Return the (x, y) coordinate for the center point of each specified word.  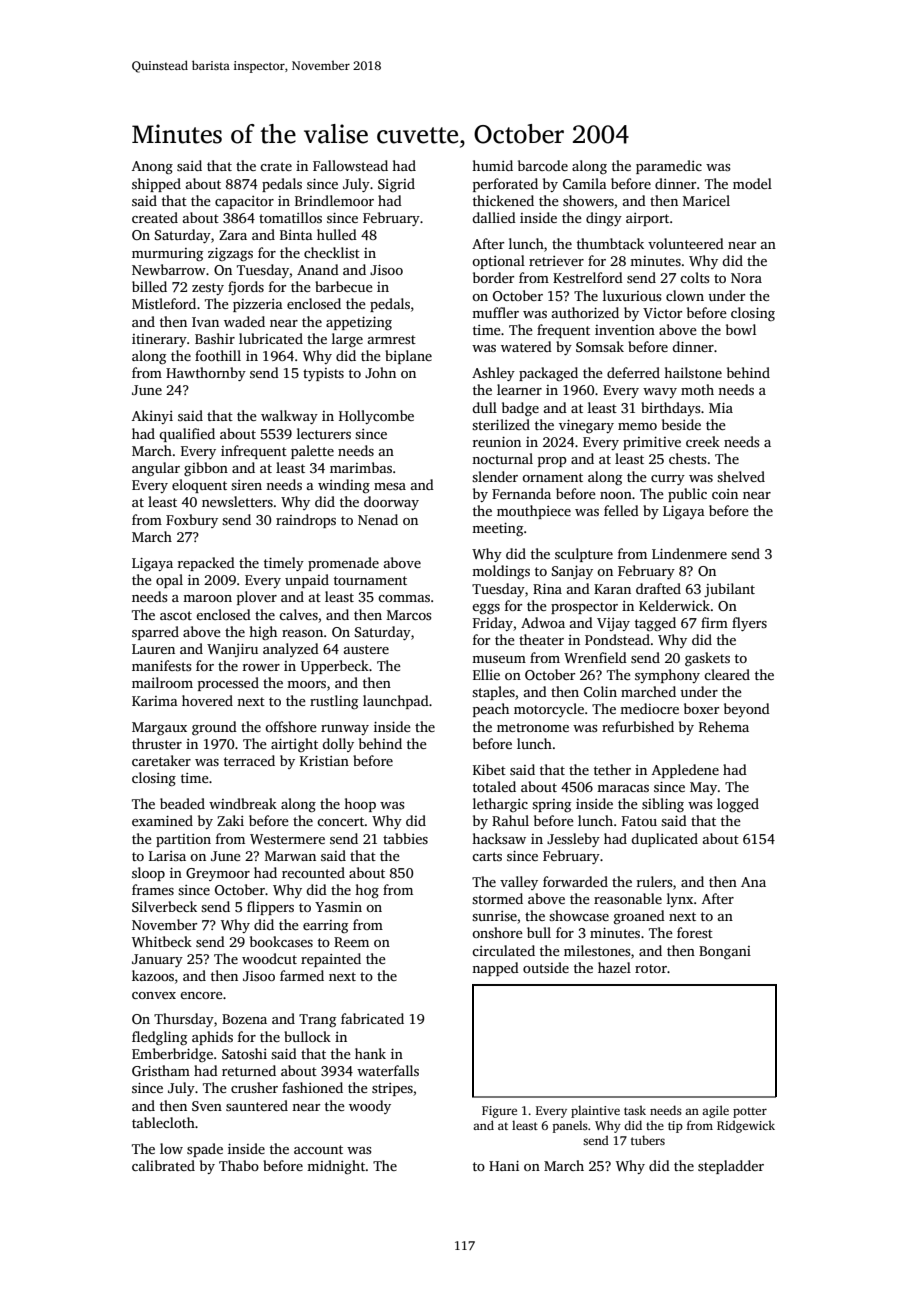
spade (205, 1150)
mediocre (649, 708)
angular (156, 469)
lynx (680, 900)
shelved (741, 476)
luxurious (632, 295)
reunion (497, 442)
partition (183, 840)
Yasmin (338, 907)
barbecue (344, 286)
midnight (336, 1167)
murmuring (167, 254)
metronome (533, 727)
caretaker (161, 760)
